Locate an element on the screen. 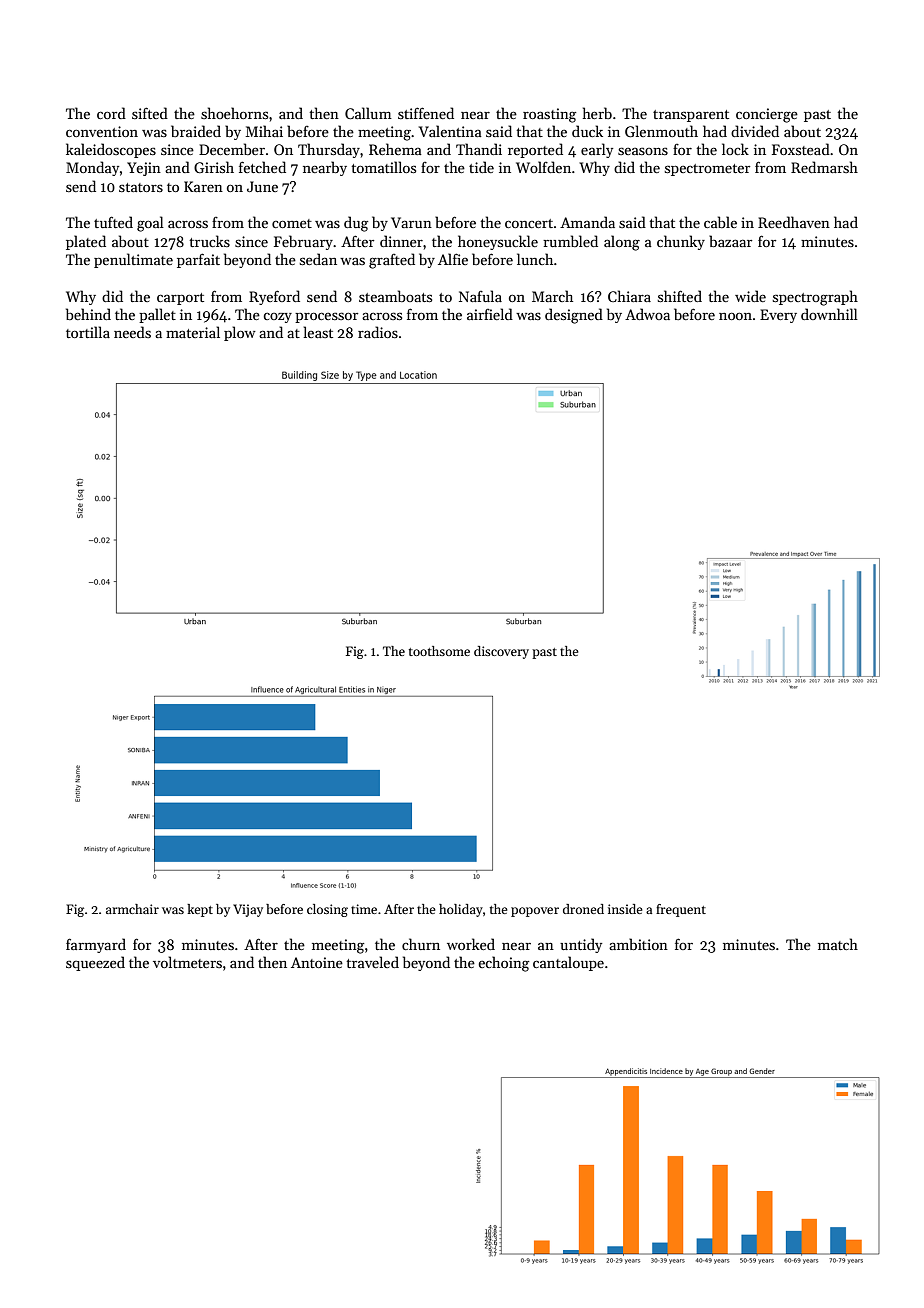  Rehema is located at coordinates (395, 149).
